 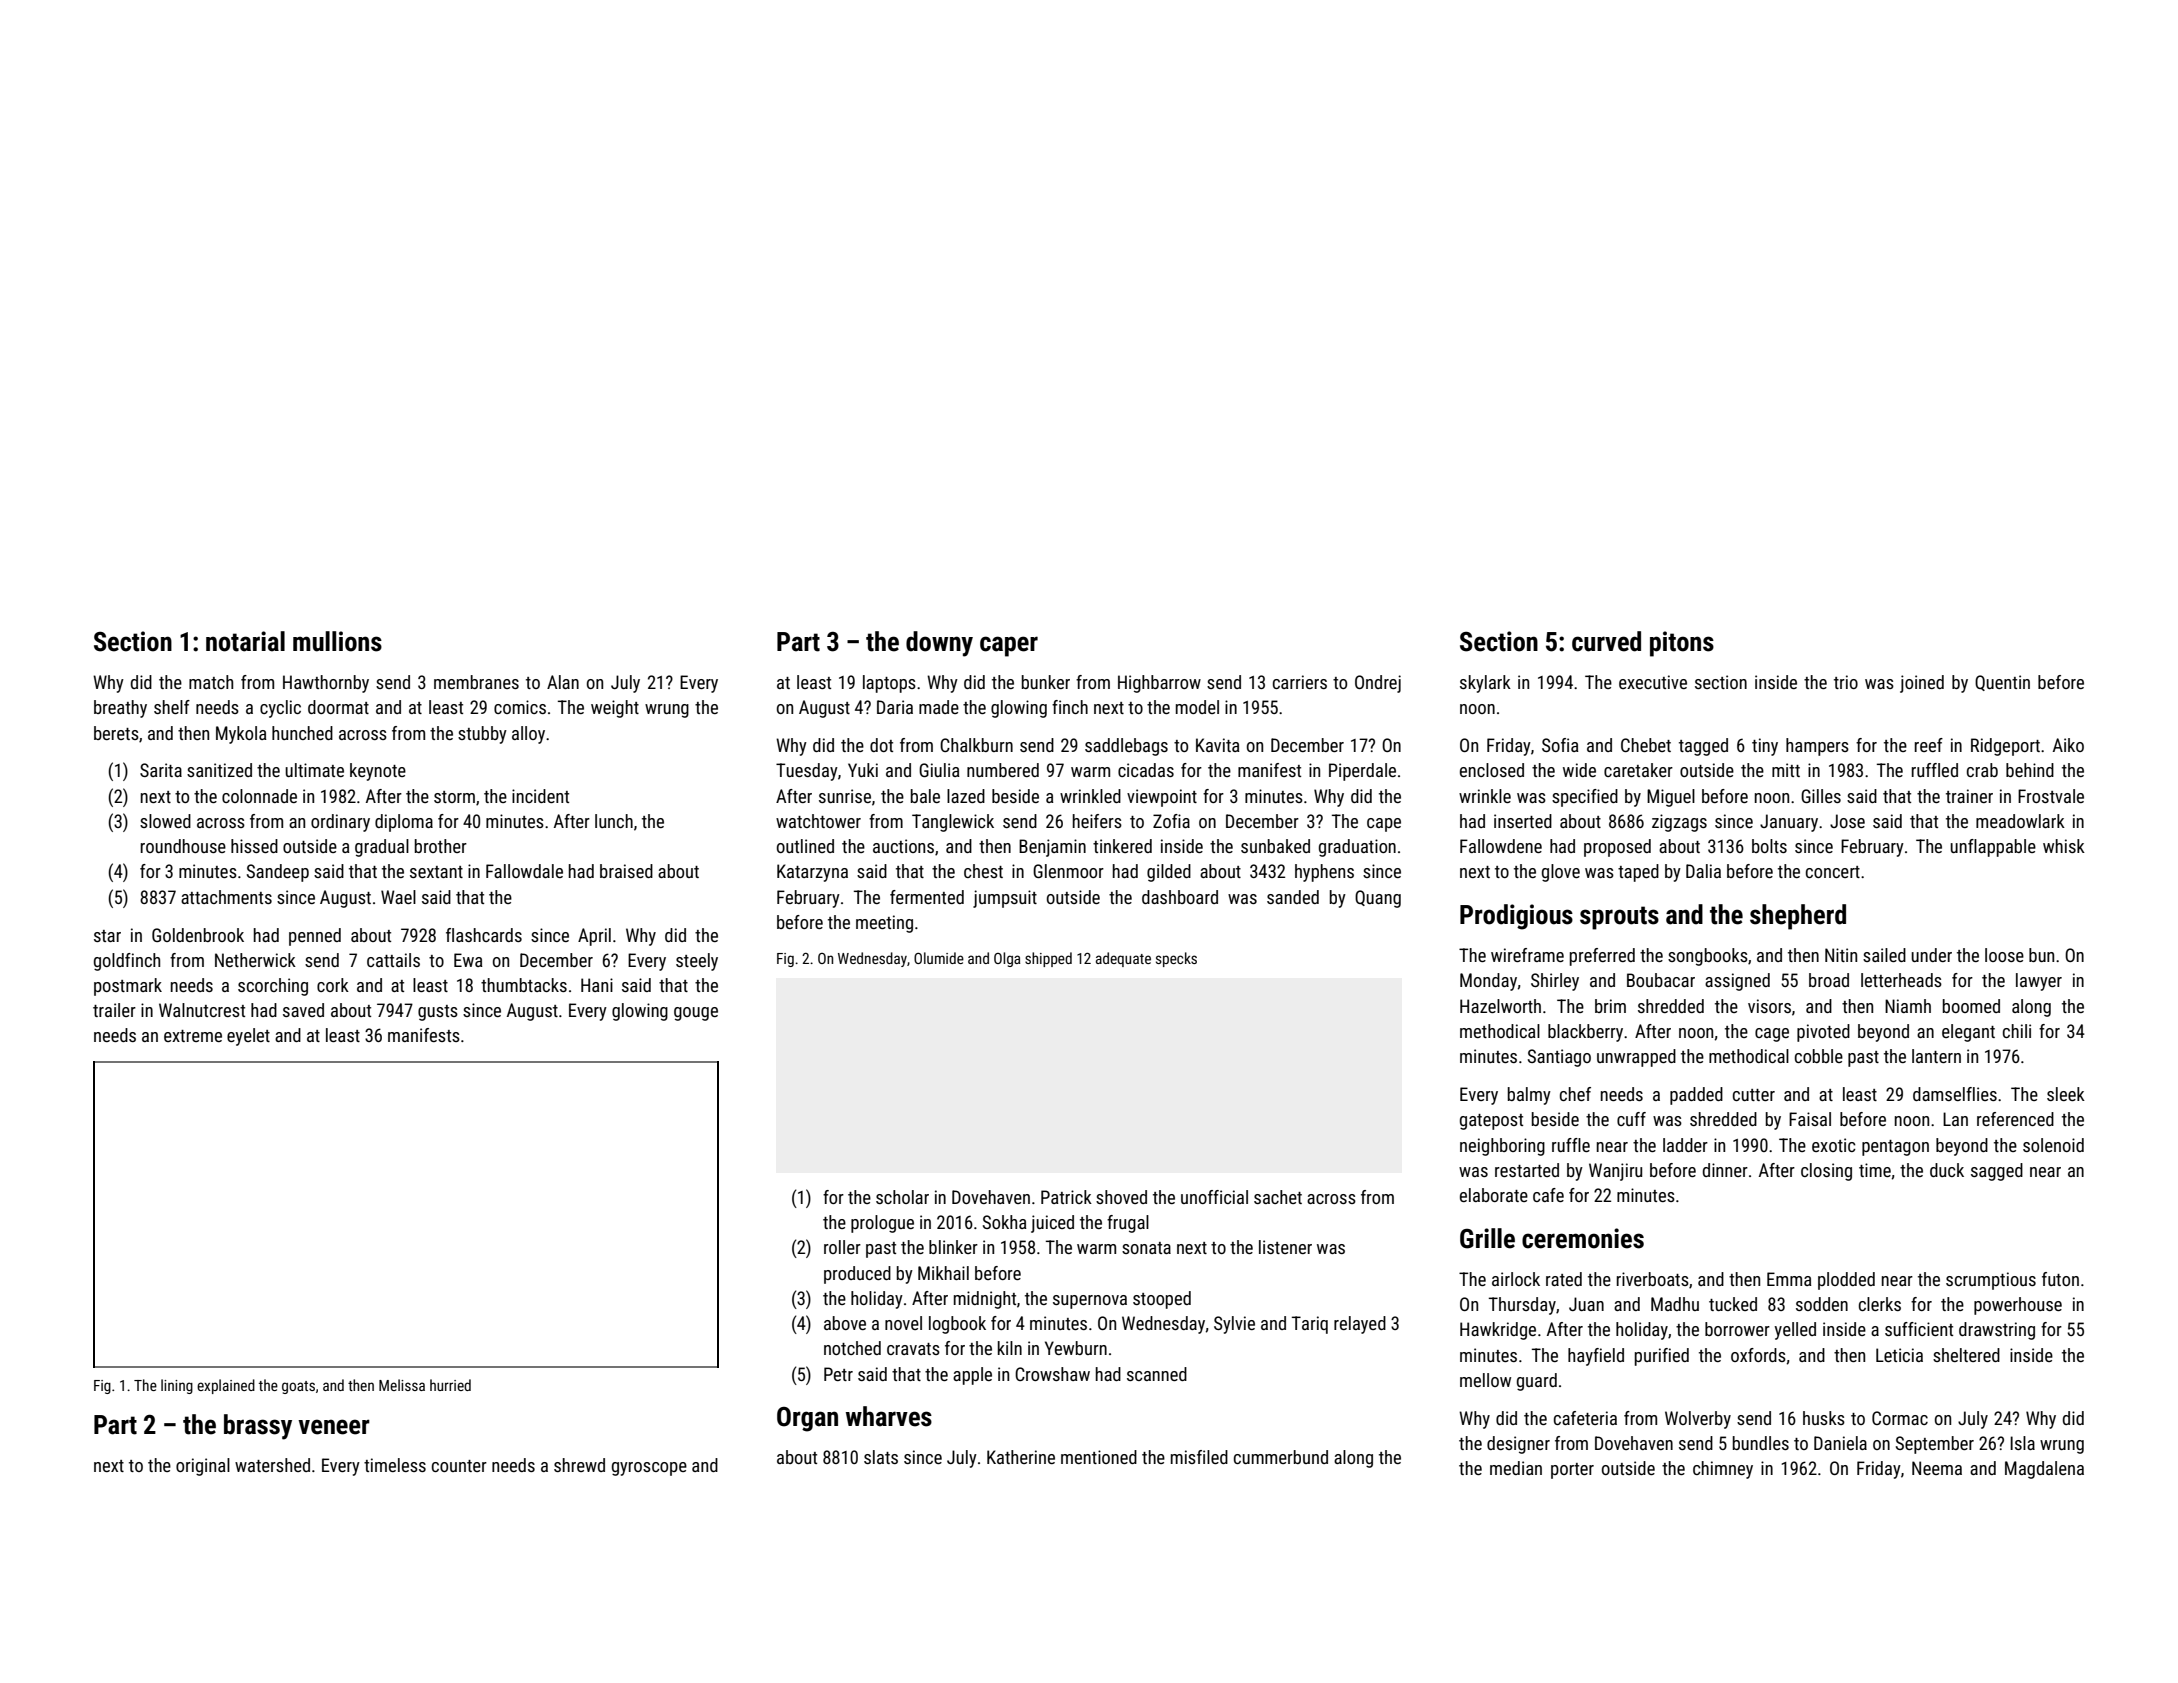 What do you see at coordinates (1559, 1058) in the document?
I see `Santiago` at bounding box center [1559, 1058].
